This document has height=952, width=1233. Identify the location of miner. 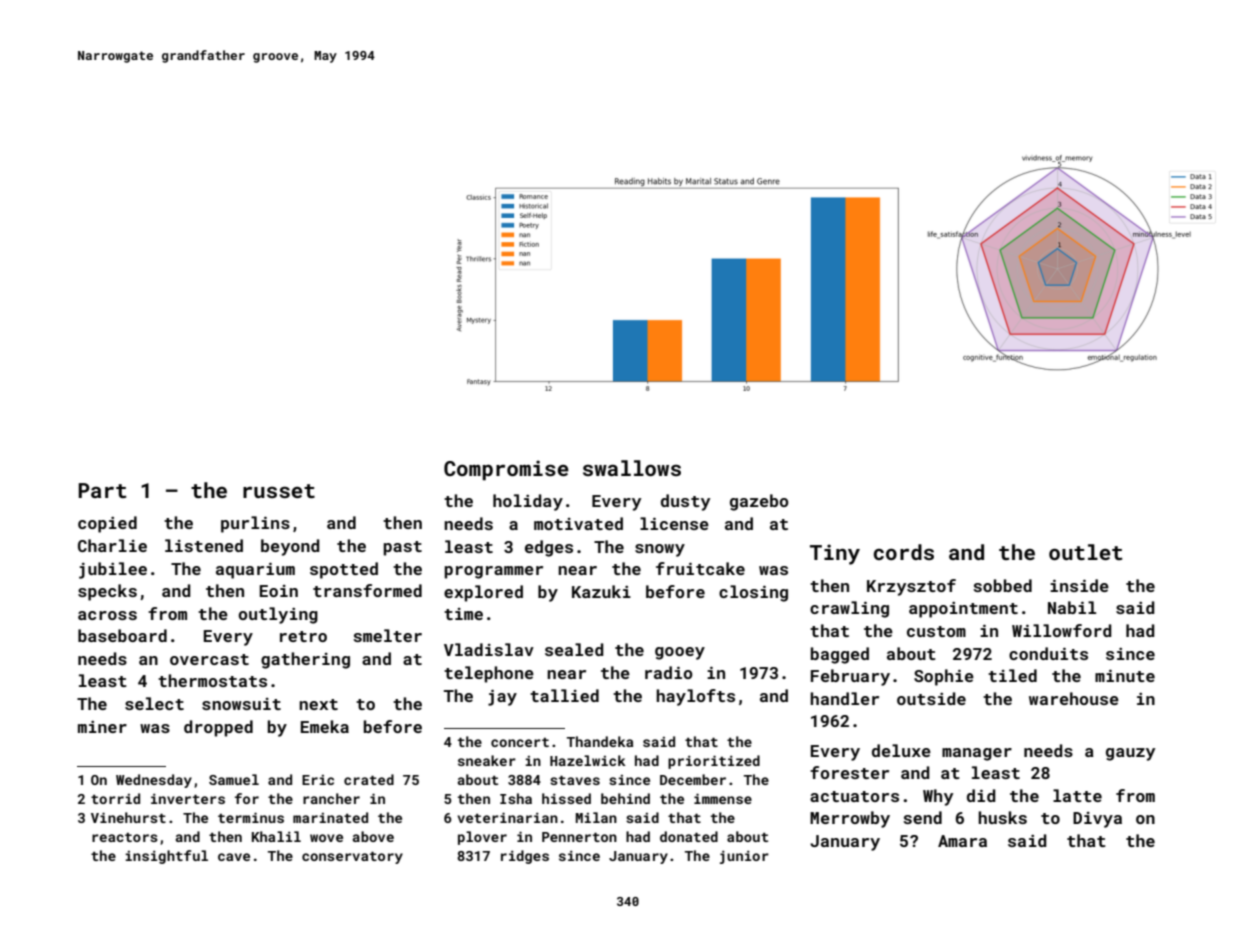
(102, 727).
